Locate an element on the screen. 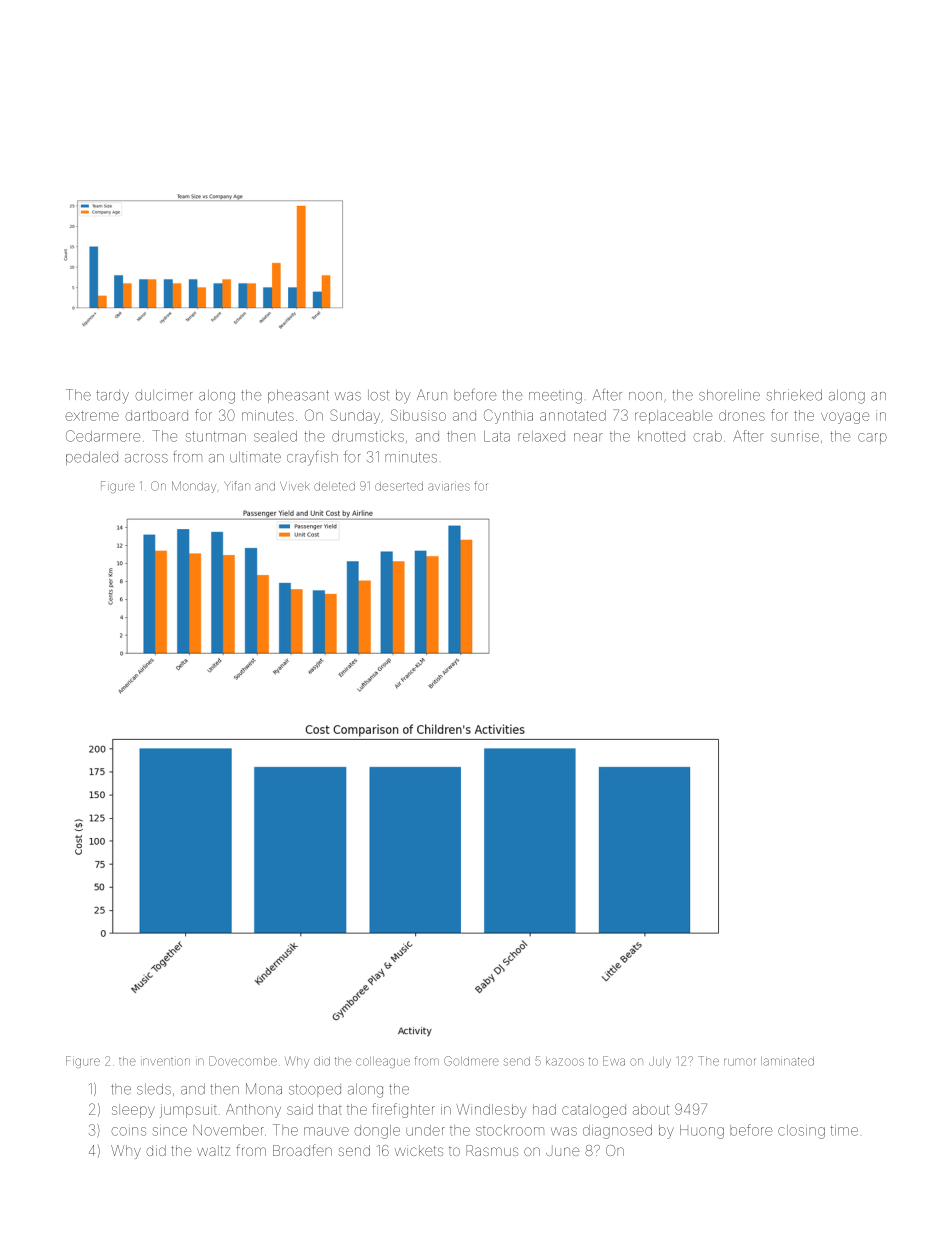 The width and height of the screenshot is (952, 1233). Yifan is located at coordinates (237, 486).
